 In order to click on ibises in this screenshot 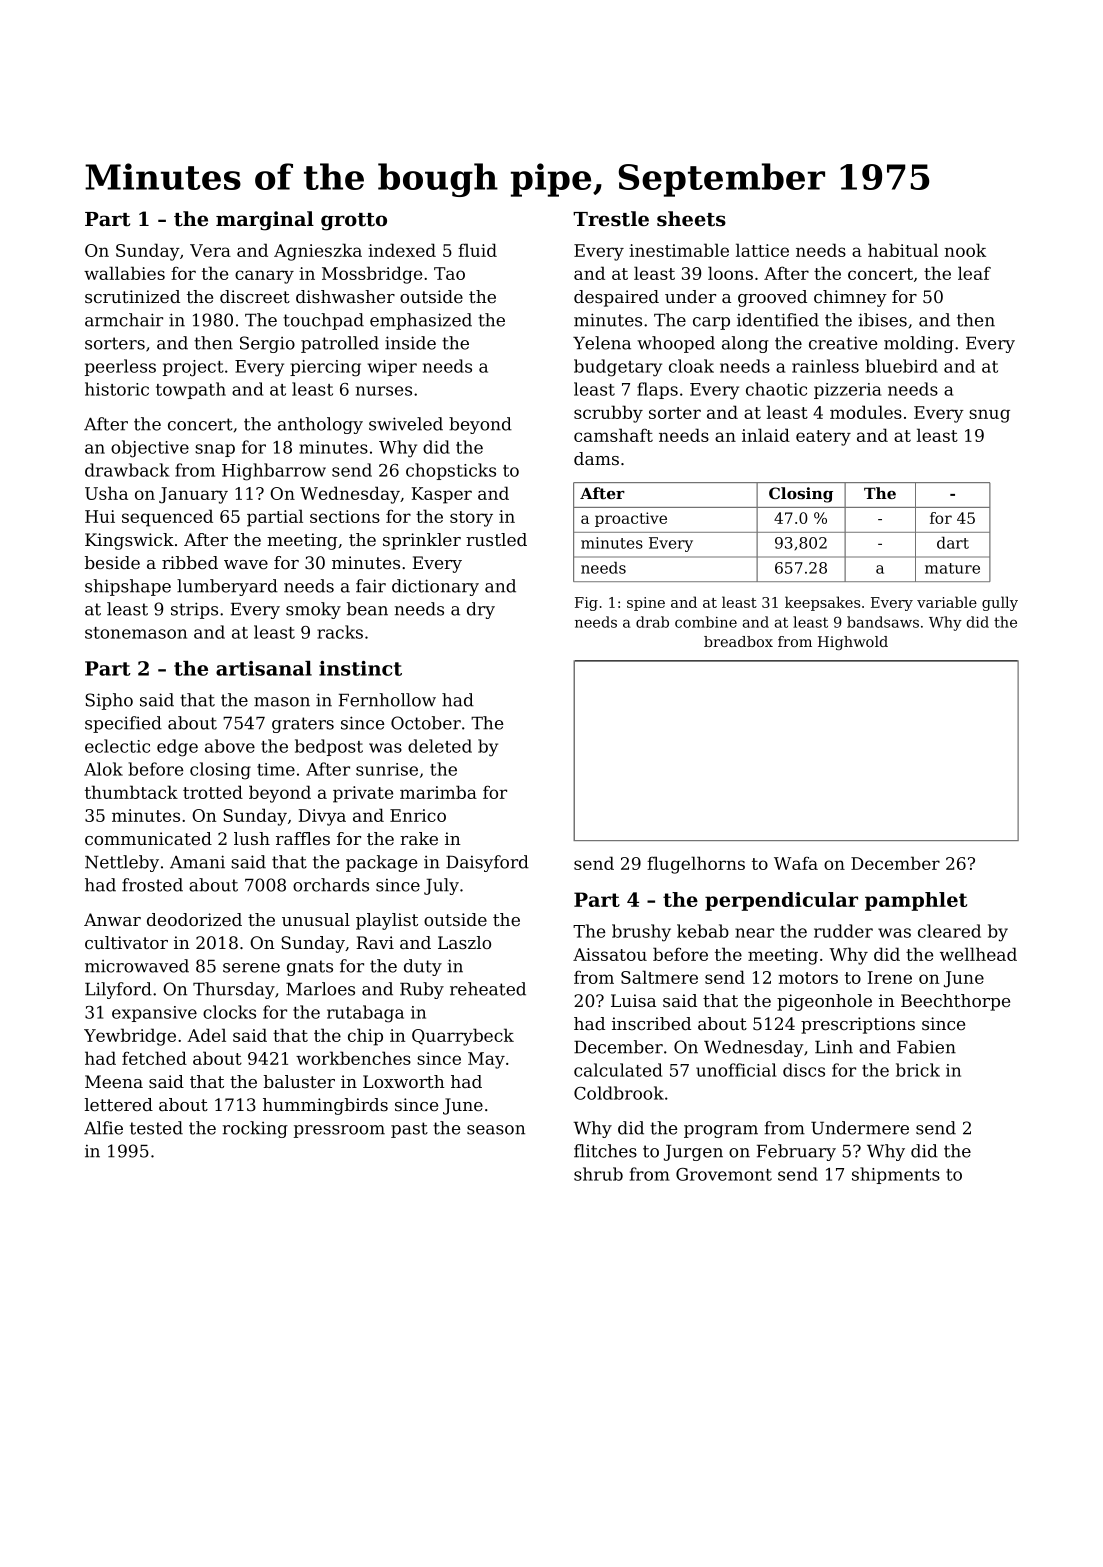, I will do `click(883, 320)`.
